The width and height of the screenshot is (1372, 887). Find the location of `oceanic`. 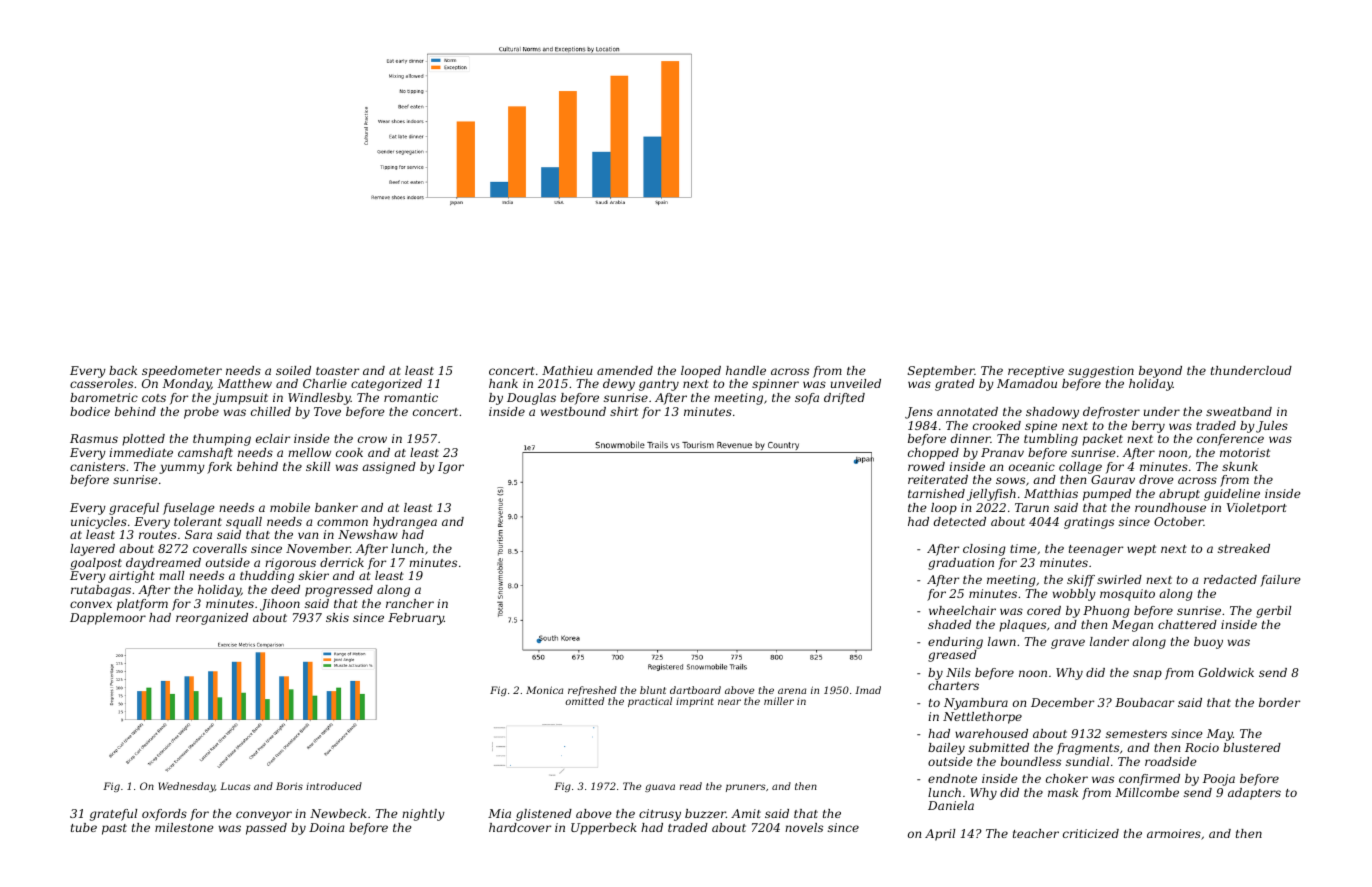

oceanic is located at coordinates (1032, 466).
